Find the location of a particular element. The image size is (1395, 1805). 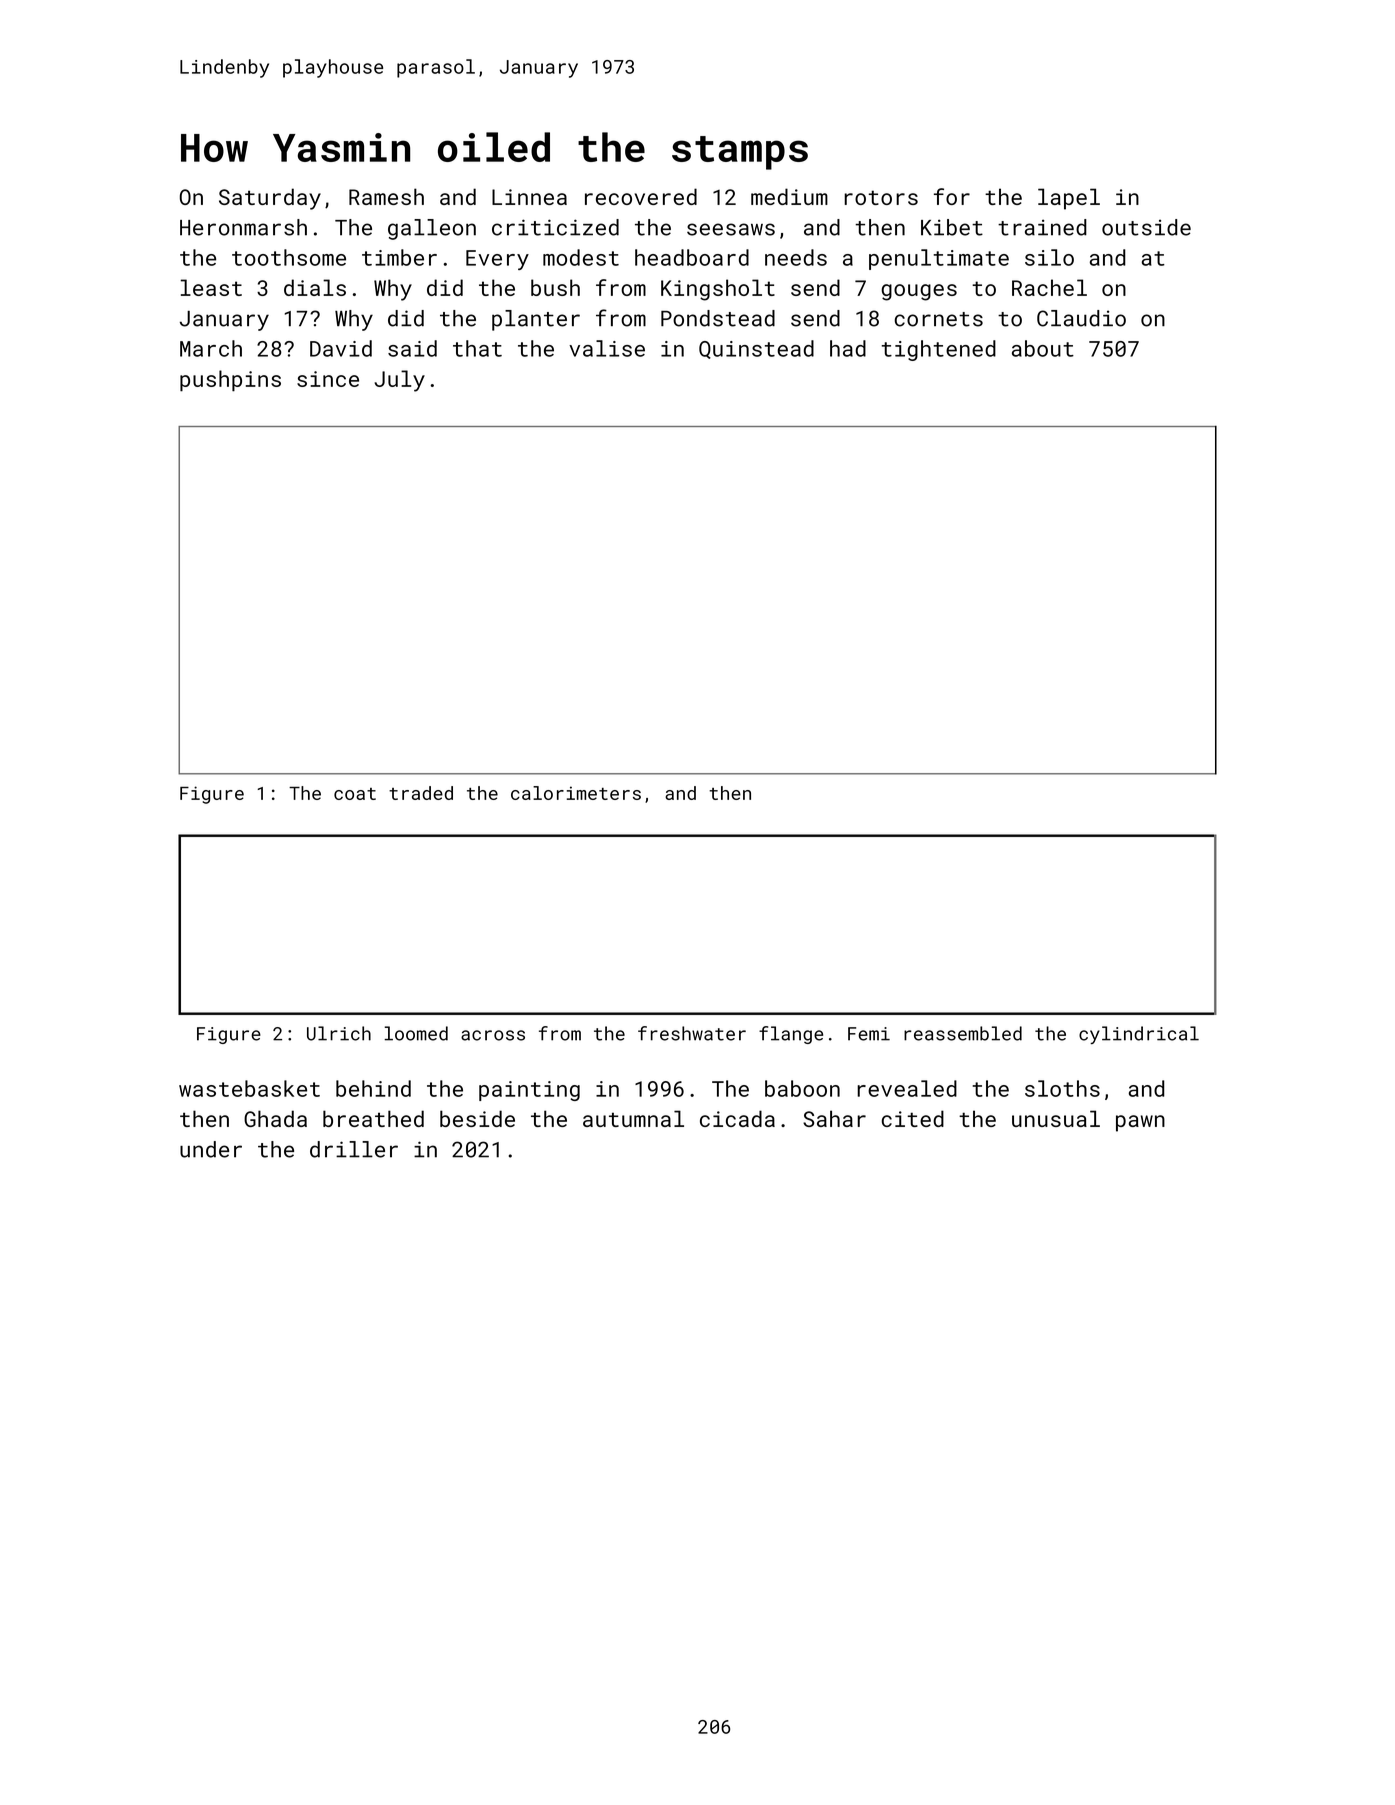

across is located at coordinates (493, 1035).
